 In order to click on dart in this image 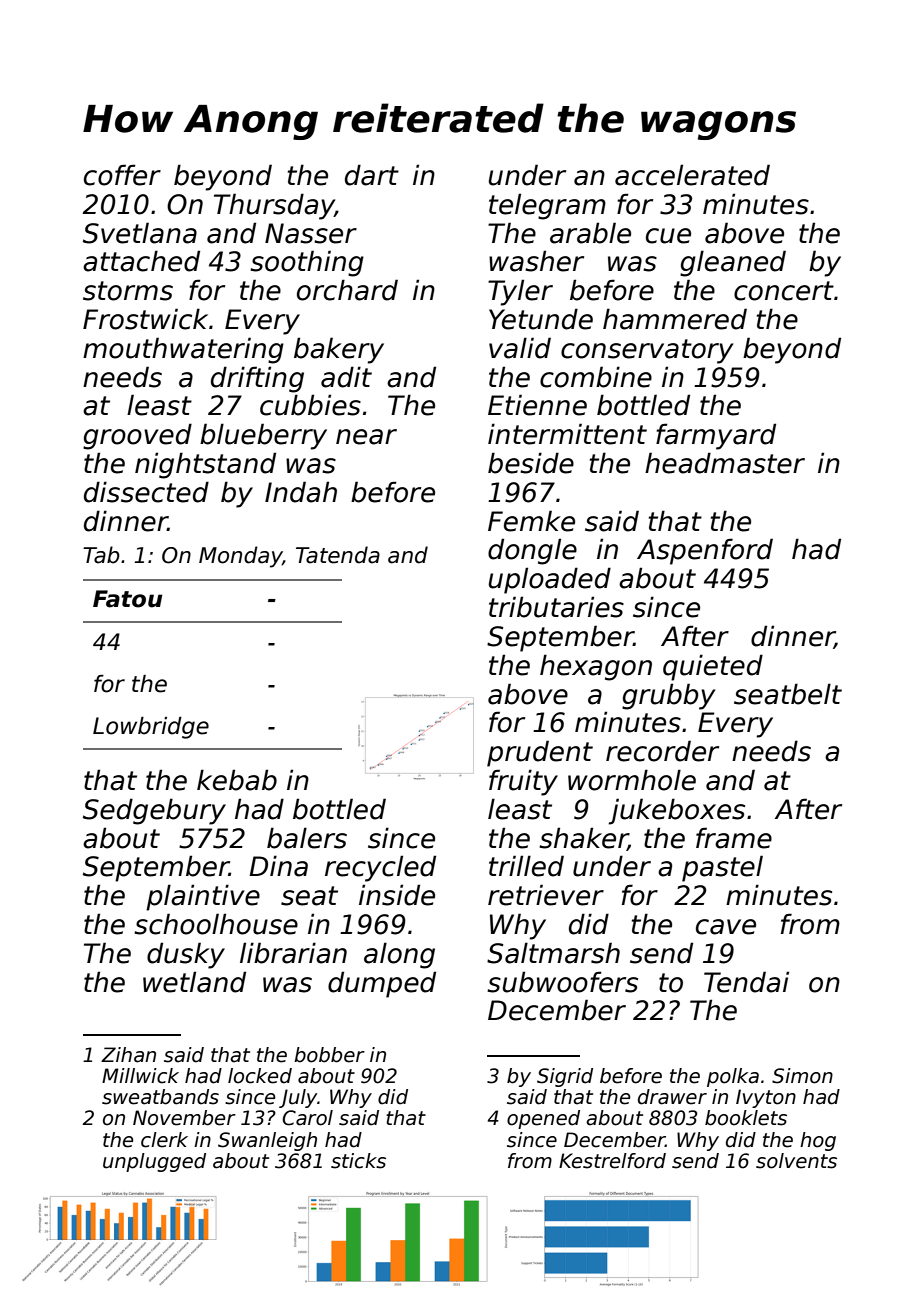, I will do `click(372, 175)`.
